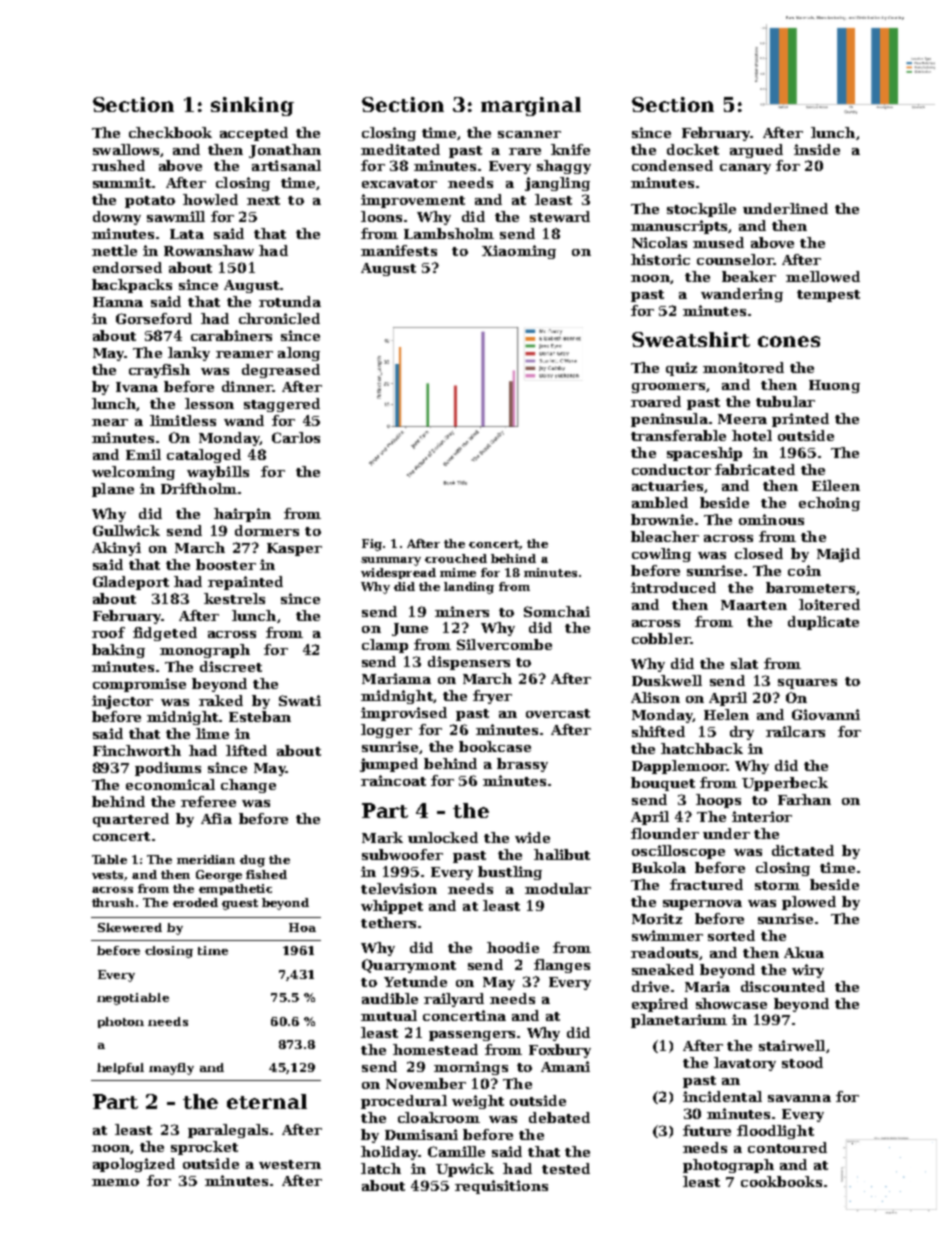 The width and height of the document is (952, 1233). Describe the element at coordinates (114, 250) in the document. I see `nettle` at that location.
